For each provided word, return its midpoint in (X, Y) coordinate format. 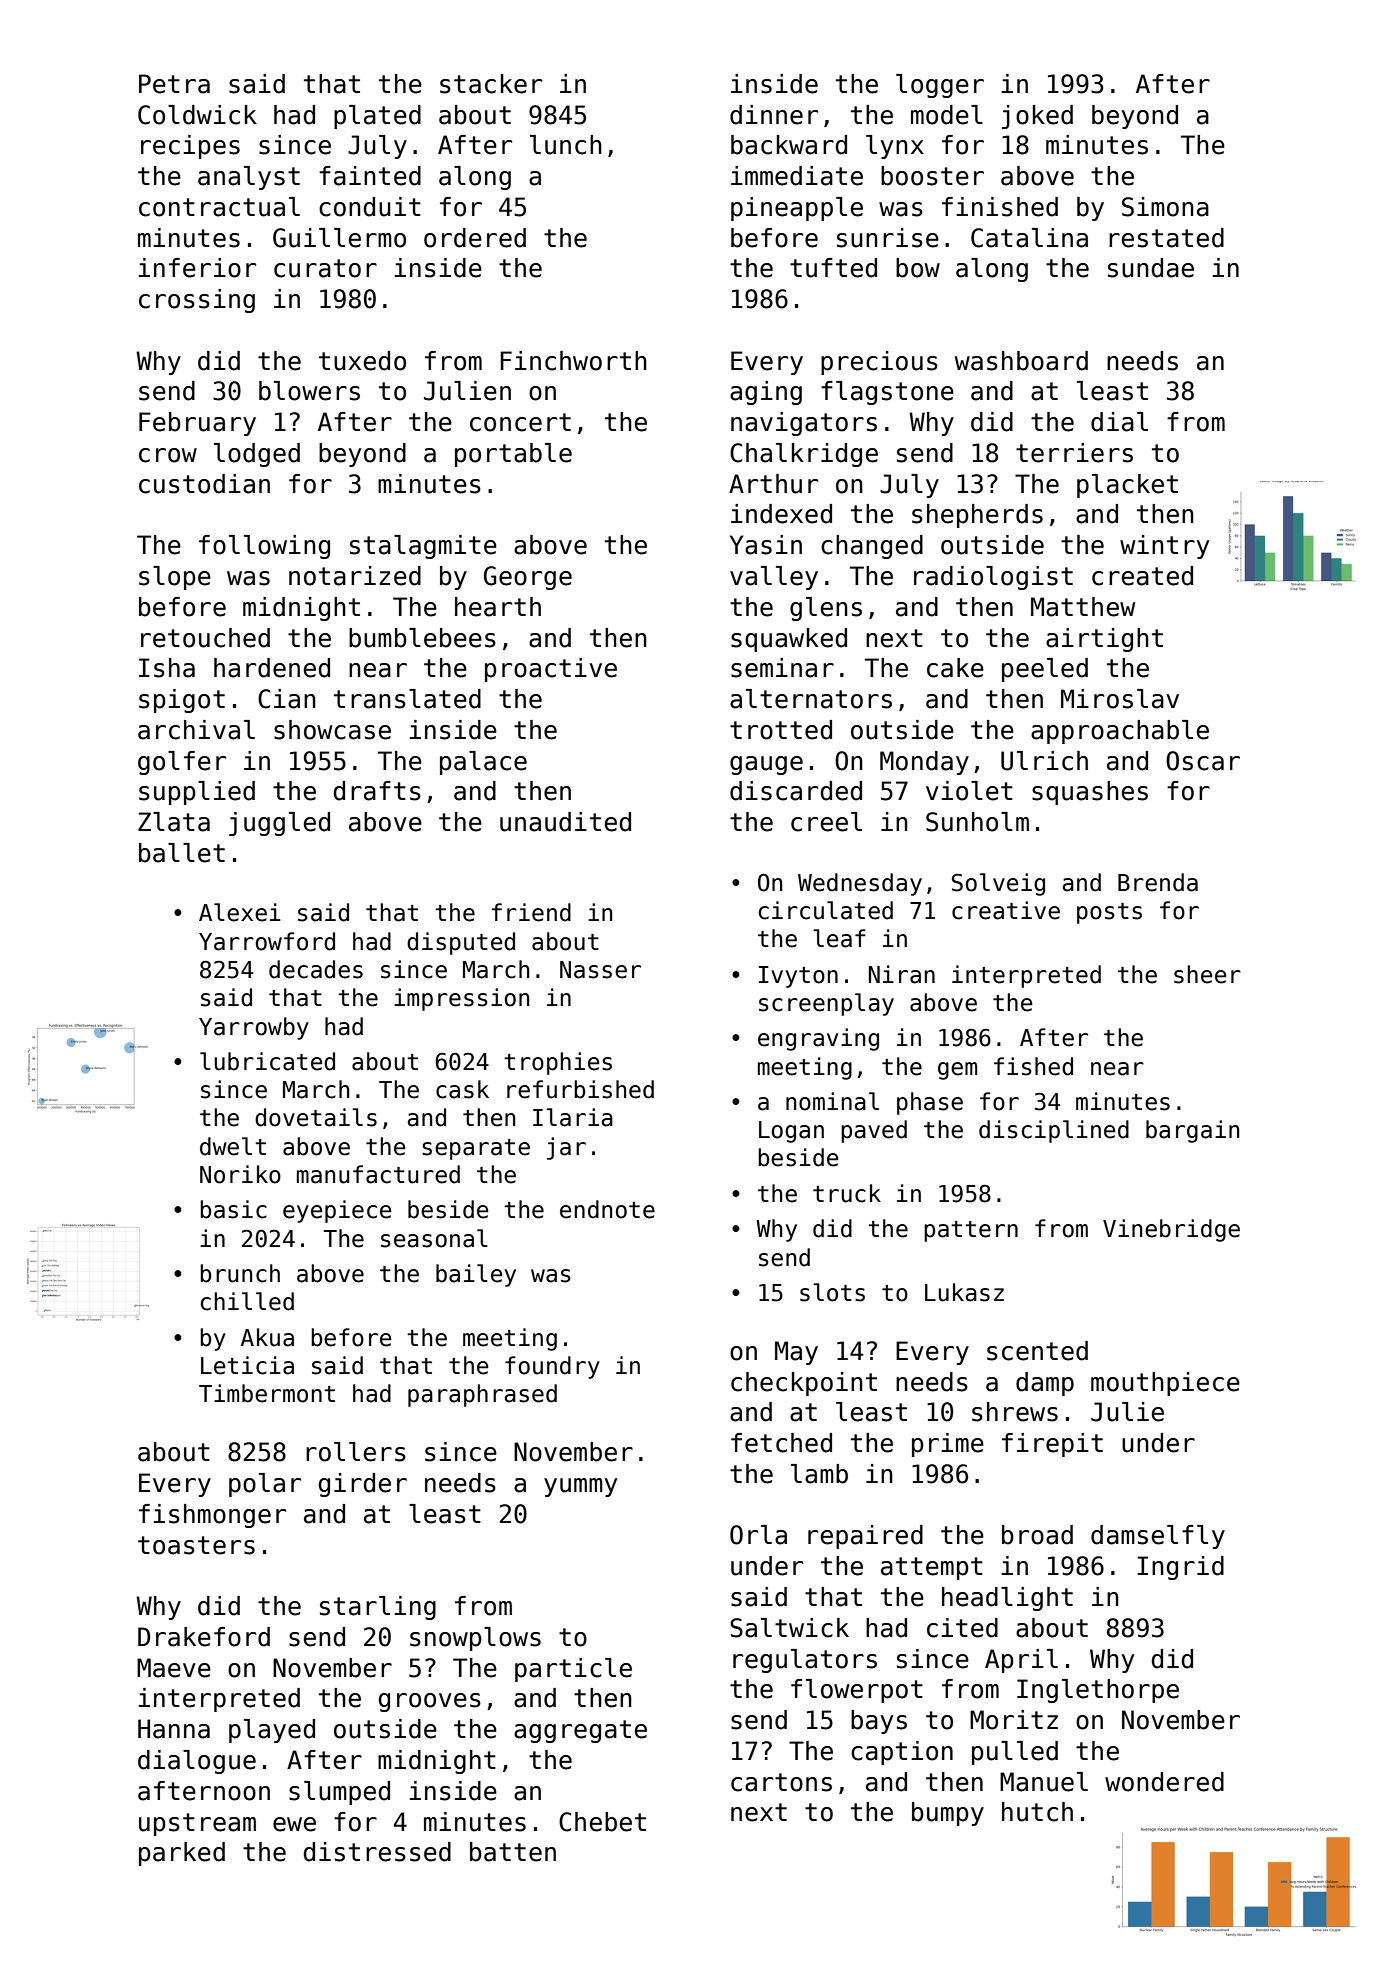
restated (1166, 238)
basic (233, 1209)
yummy (580, 1487)
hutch (1037, 1812)
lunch (566, 145)
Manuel (1044, 1782)
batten (513, 1852)
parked (182, 1854)
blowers (309, 391)
